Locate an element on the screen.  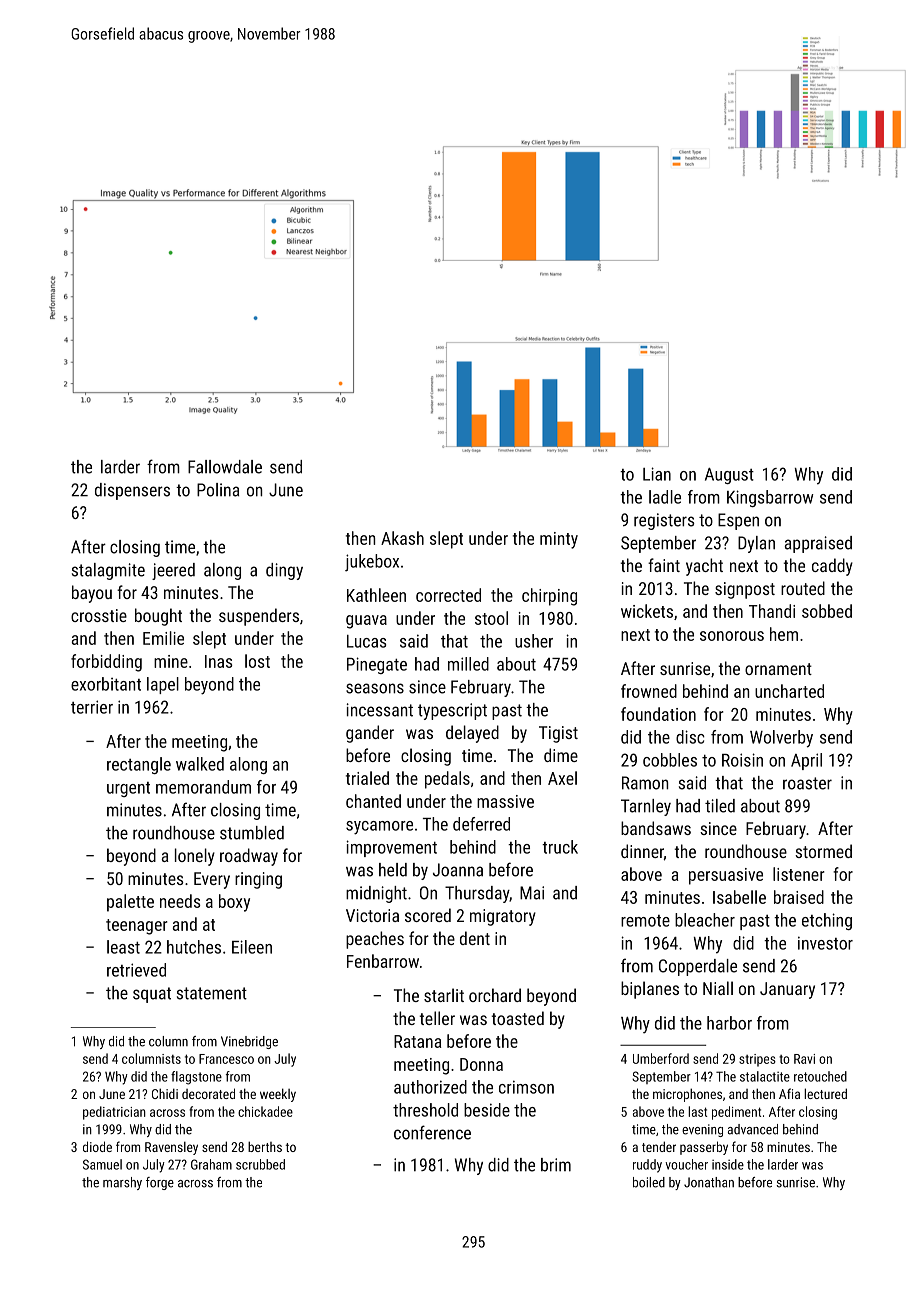
lonely is located at coordinates (195, 857).
